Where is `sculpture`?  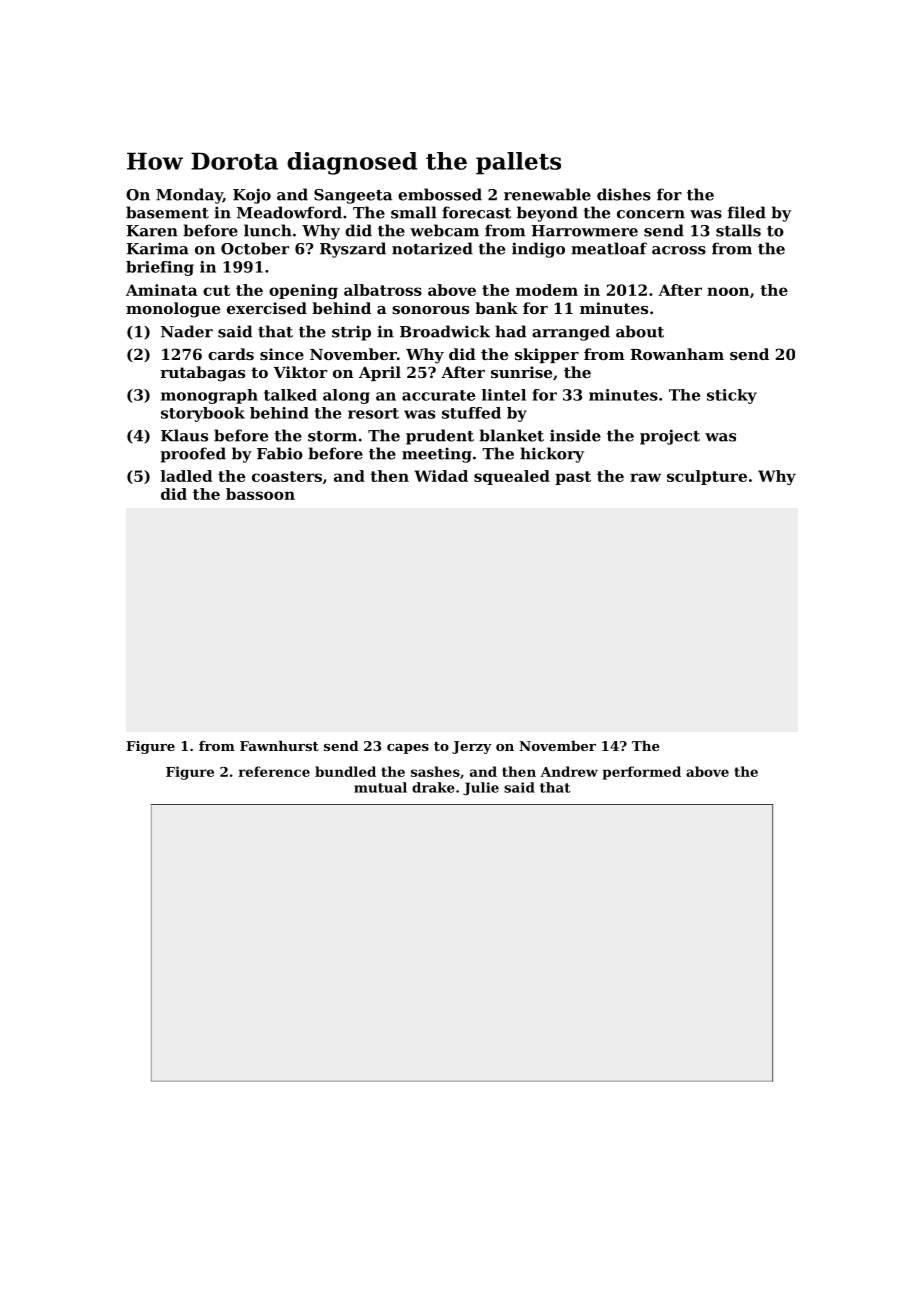
sculpture is located at coordinates (707, 477).
